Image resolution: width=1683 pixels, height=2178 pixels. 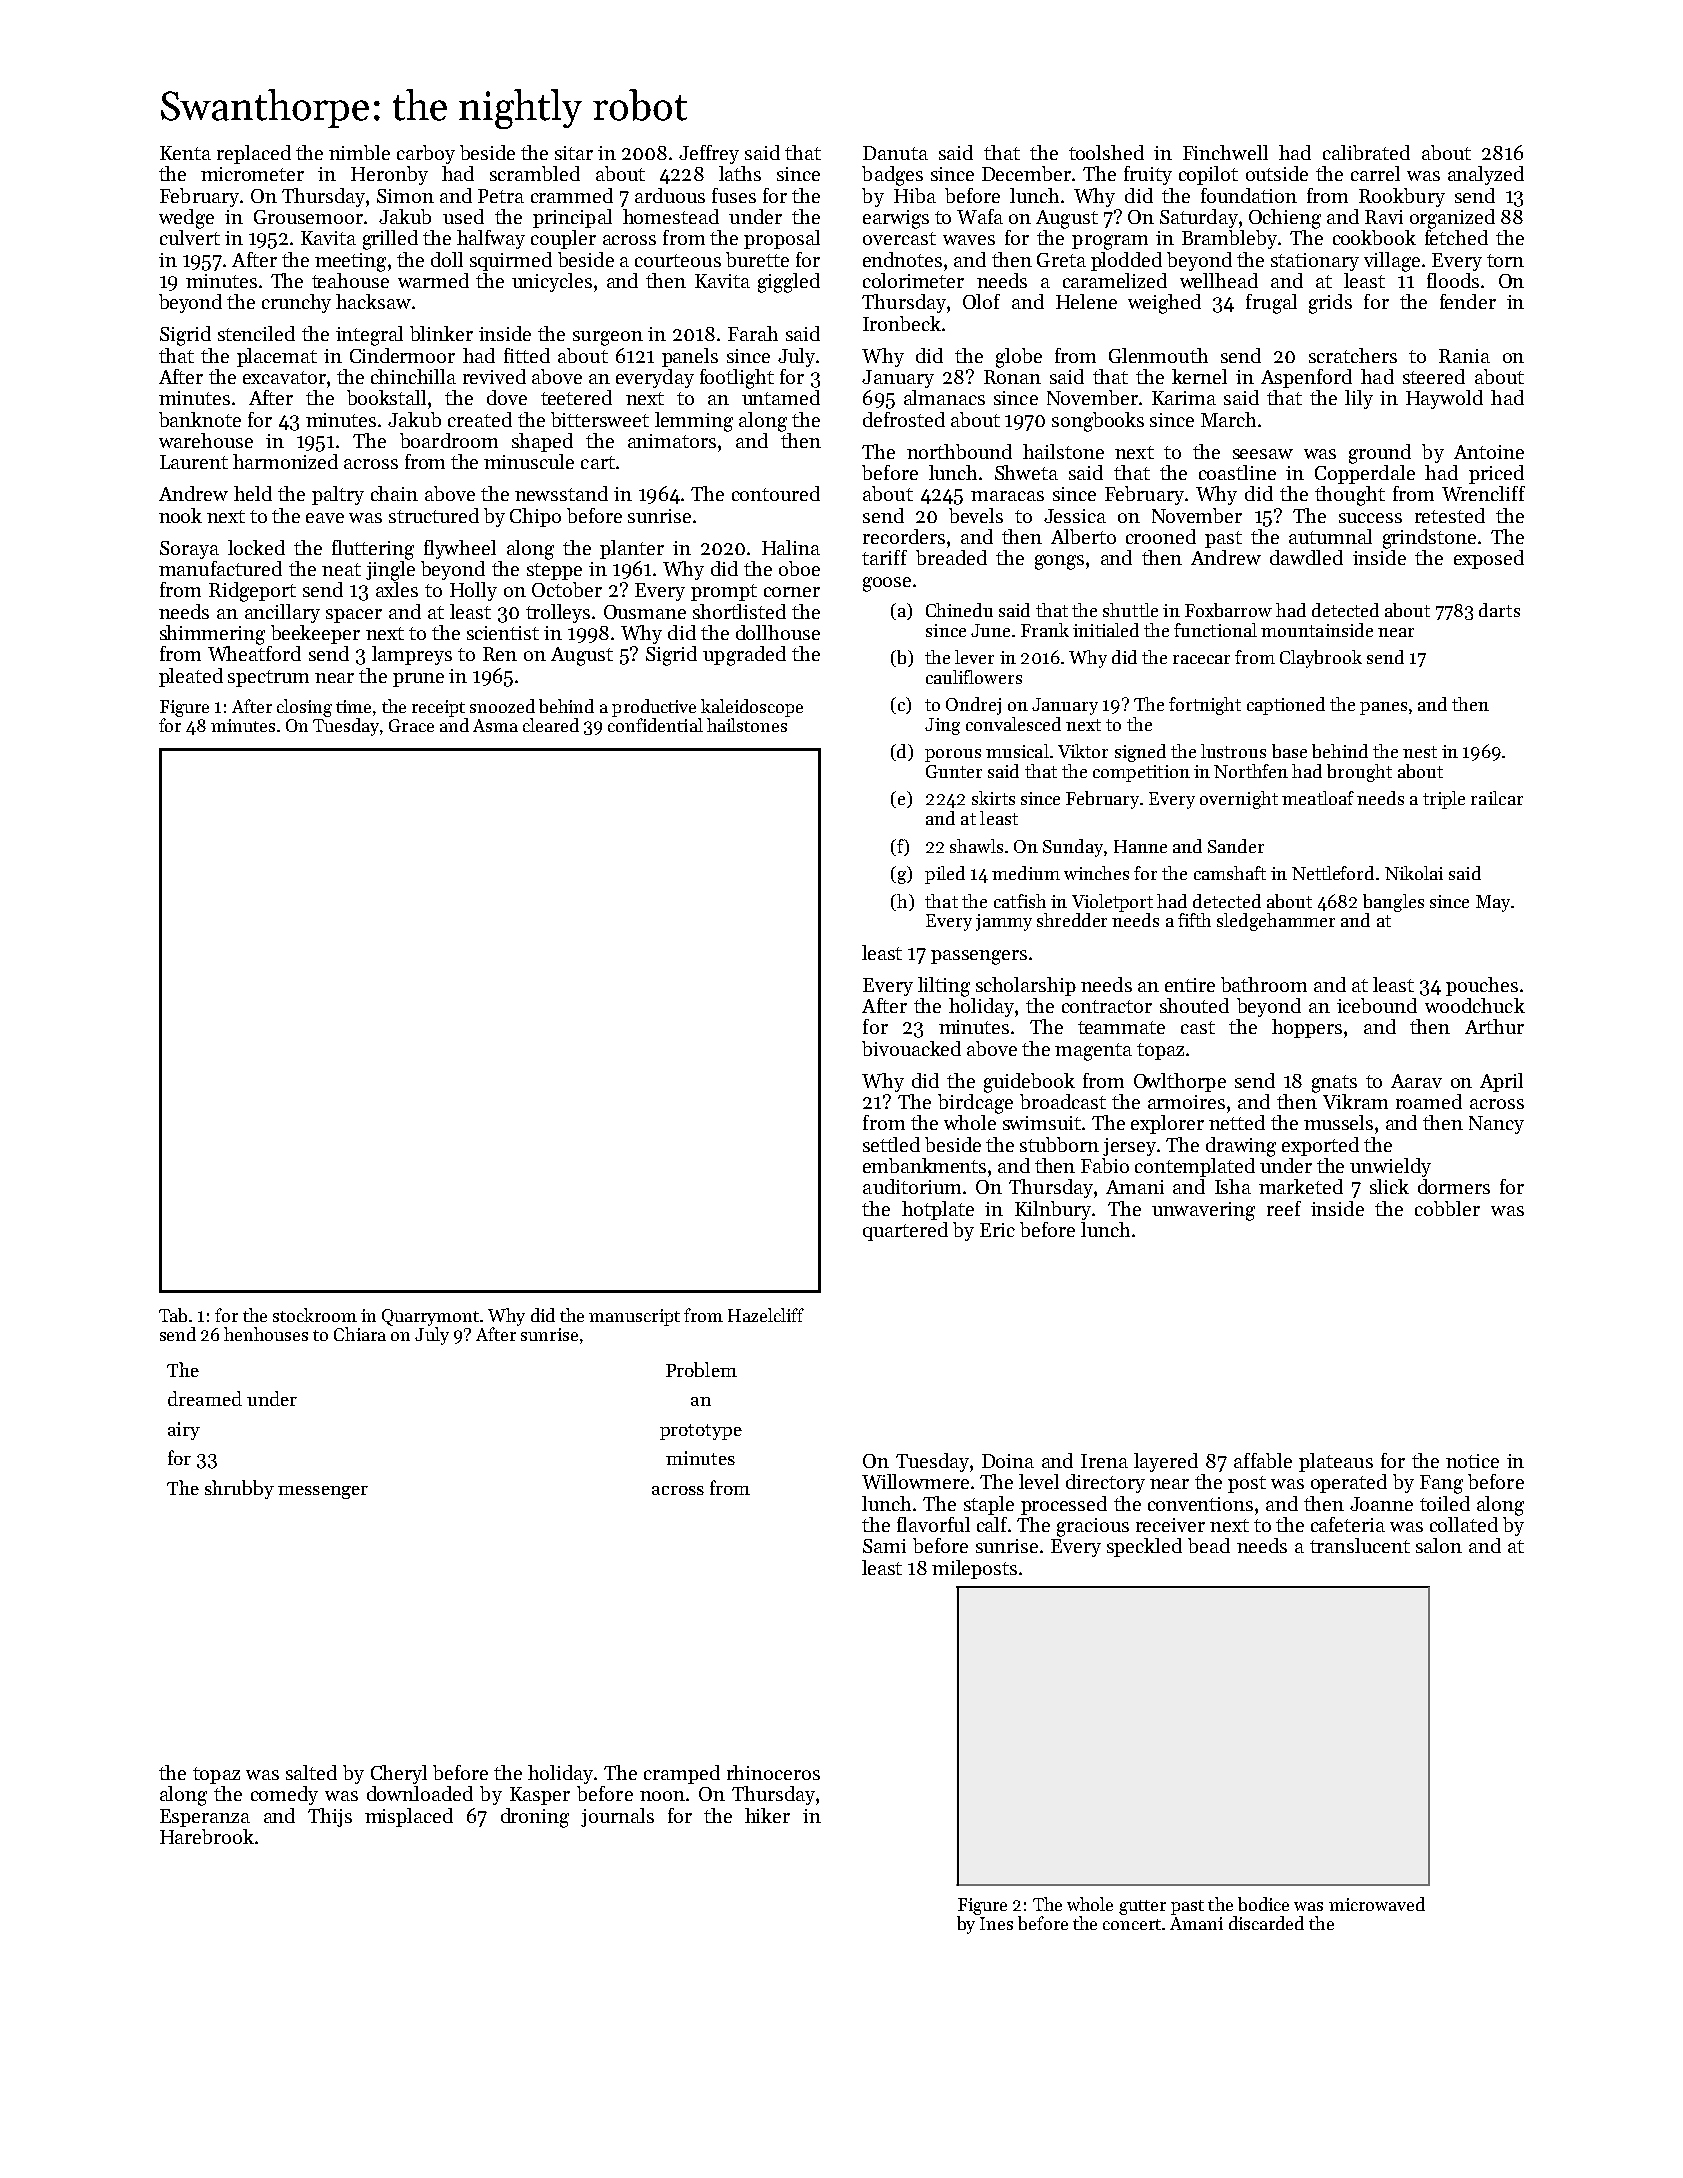 I want to click on misplaced, so click(x=409, y=1817).
